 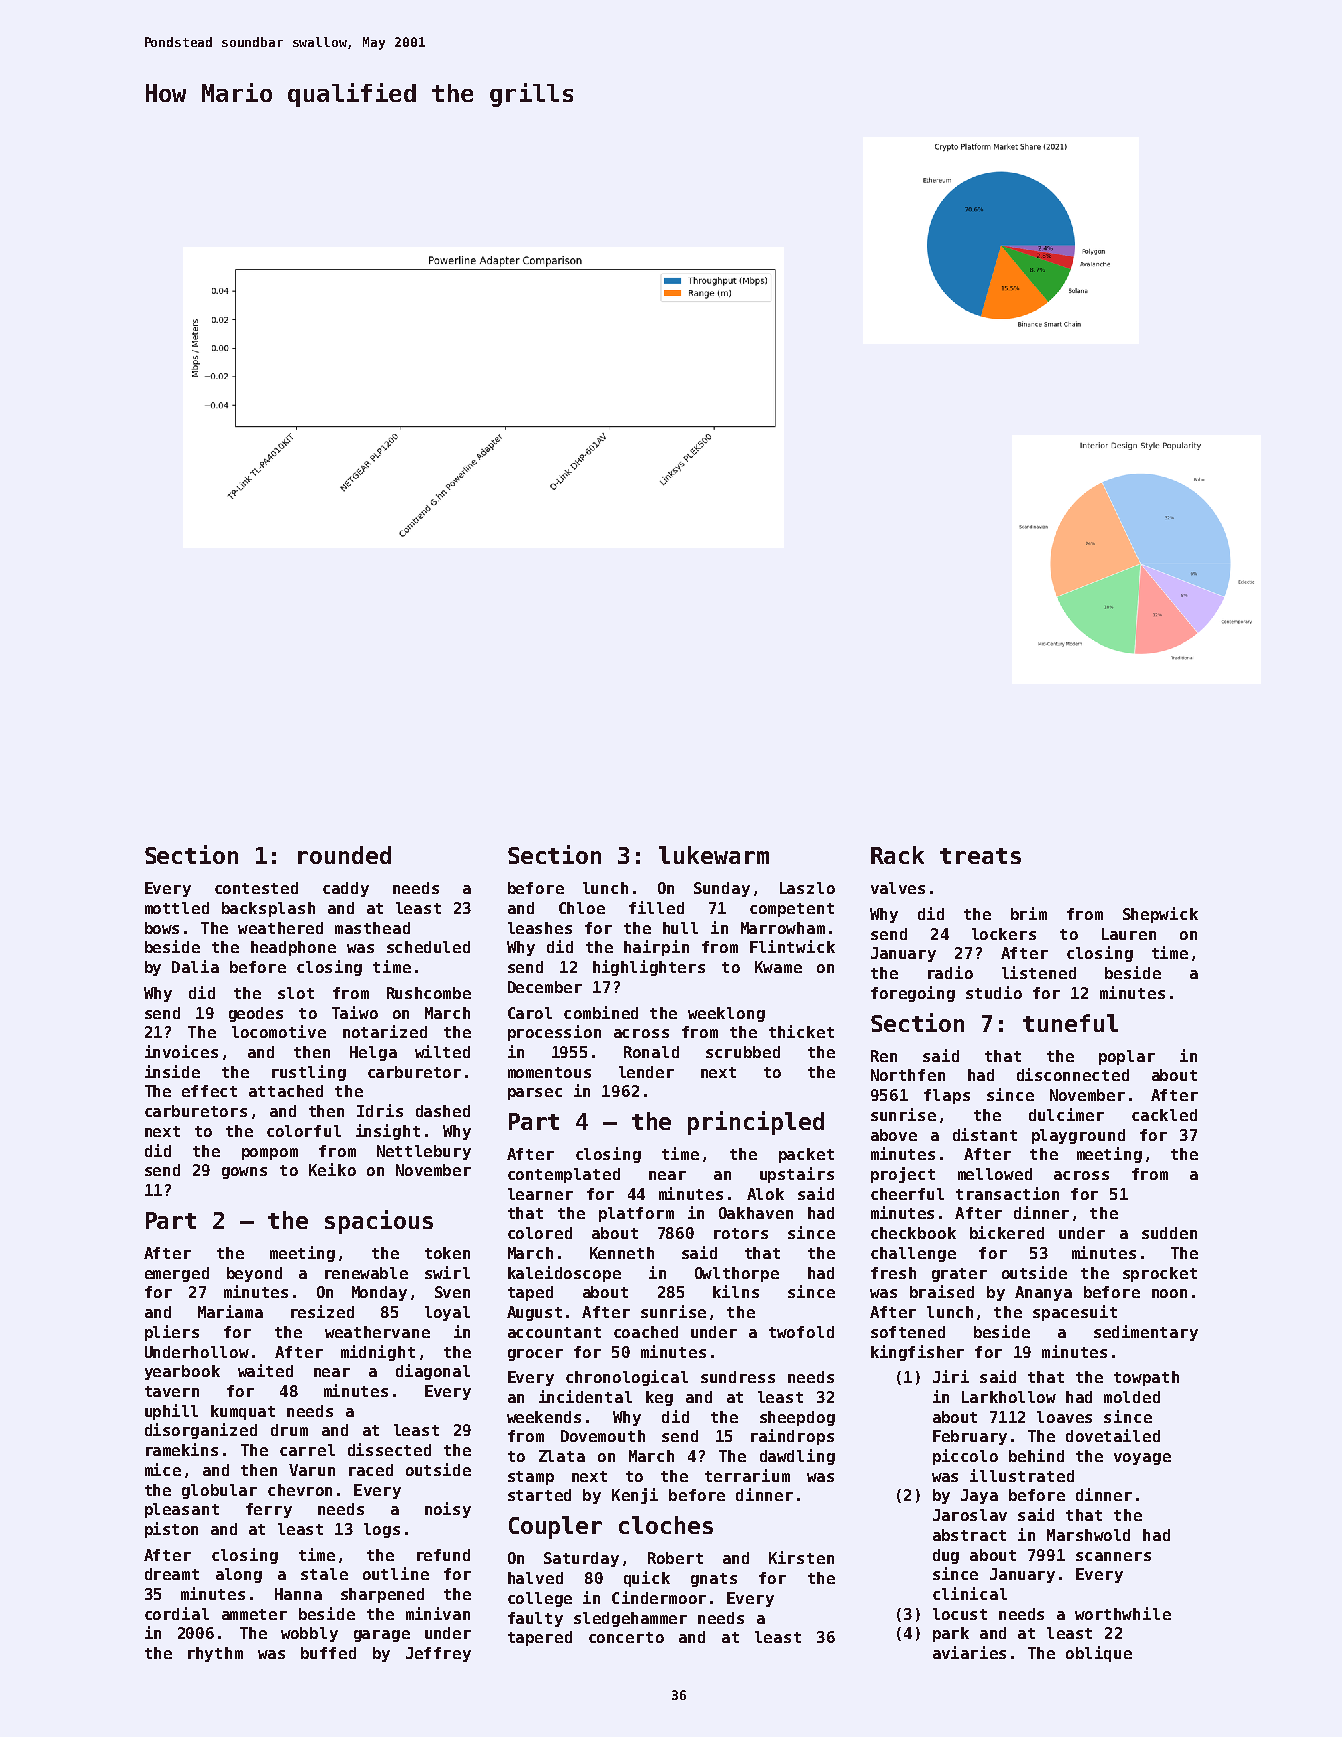 I want to click on listened, so click(x=1039, y=972).
